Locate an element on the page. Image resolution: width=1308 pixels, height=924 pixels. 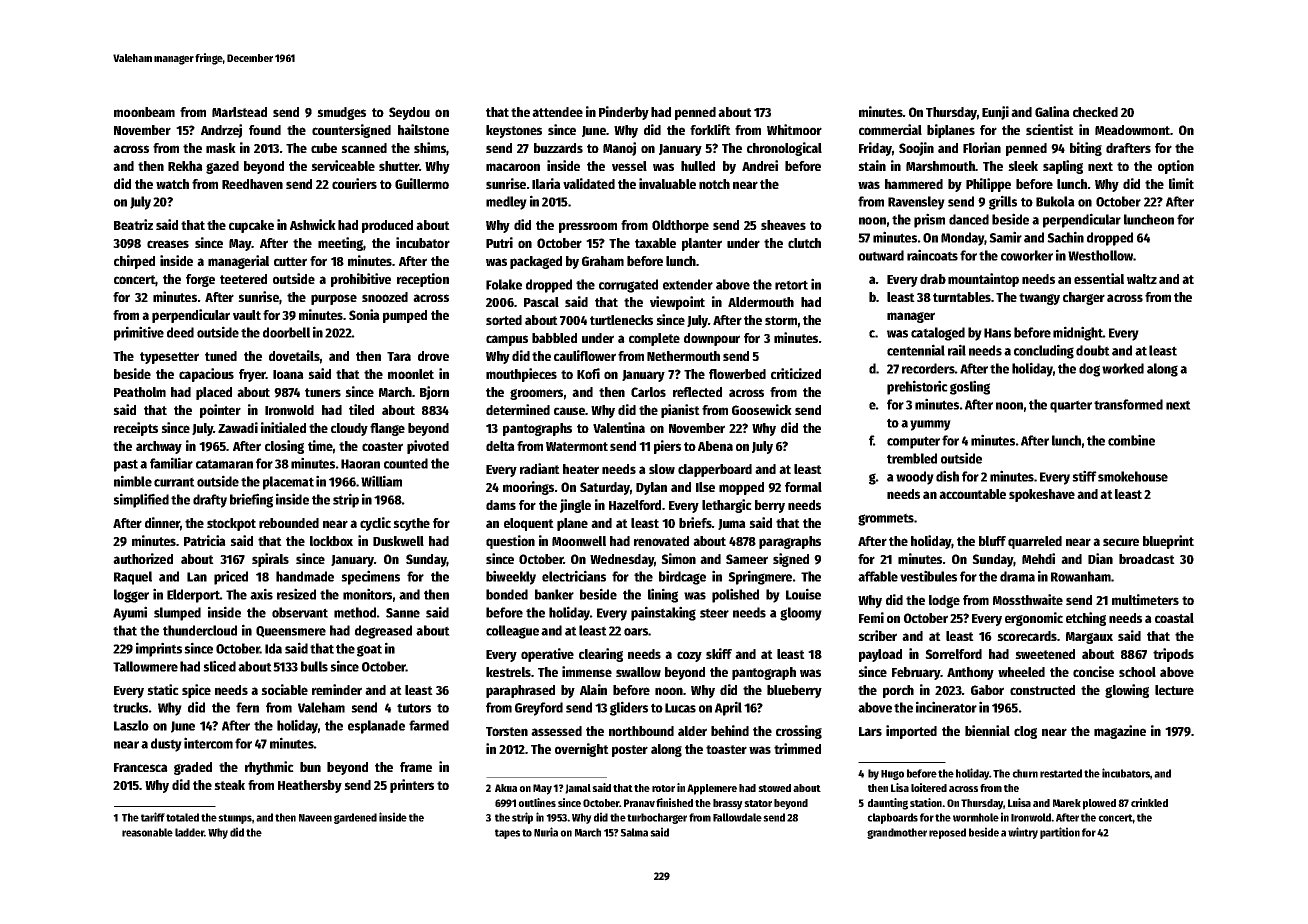
Eunji is located at coordinates (995, 113).
